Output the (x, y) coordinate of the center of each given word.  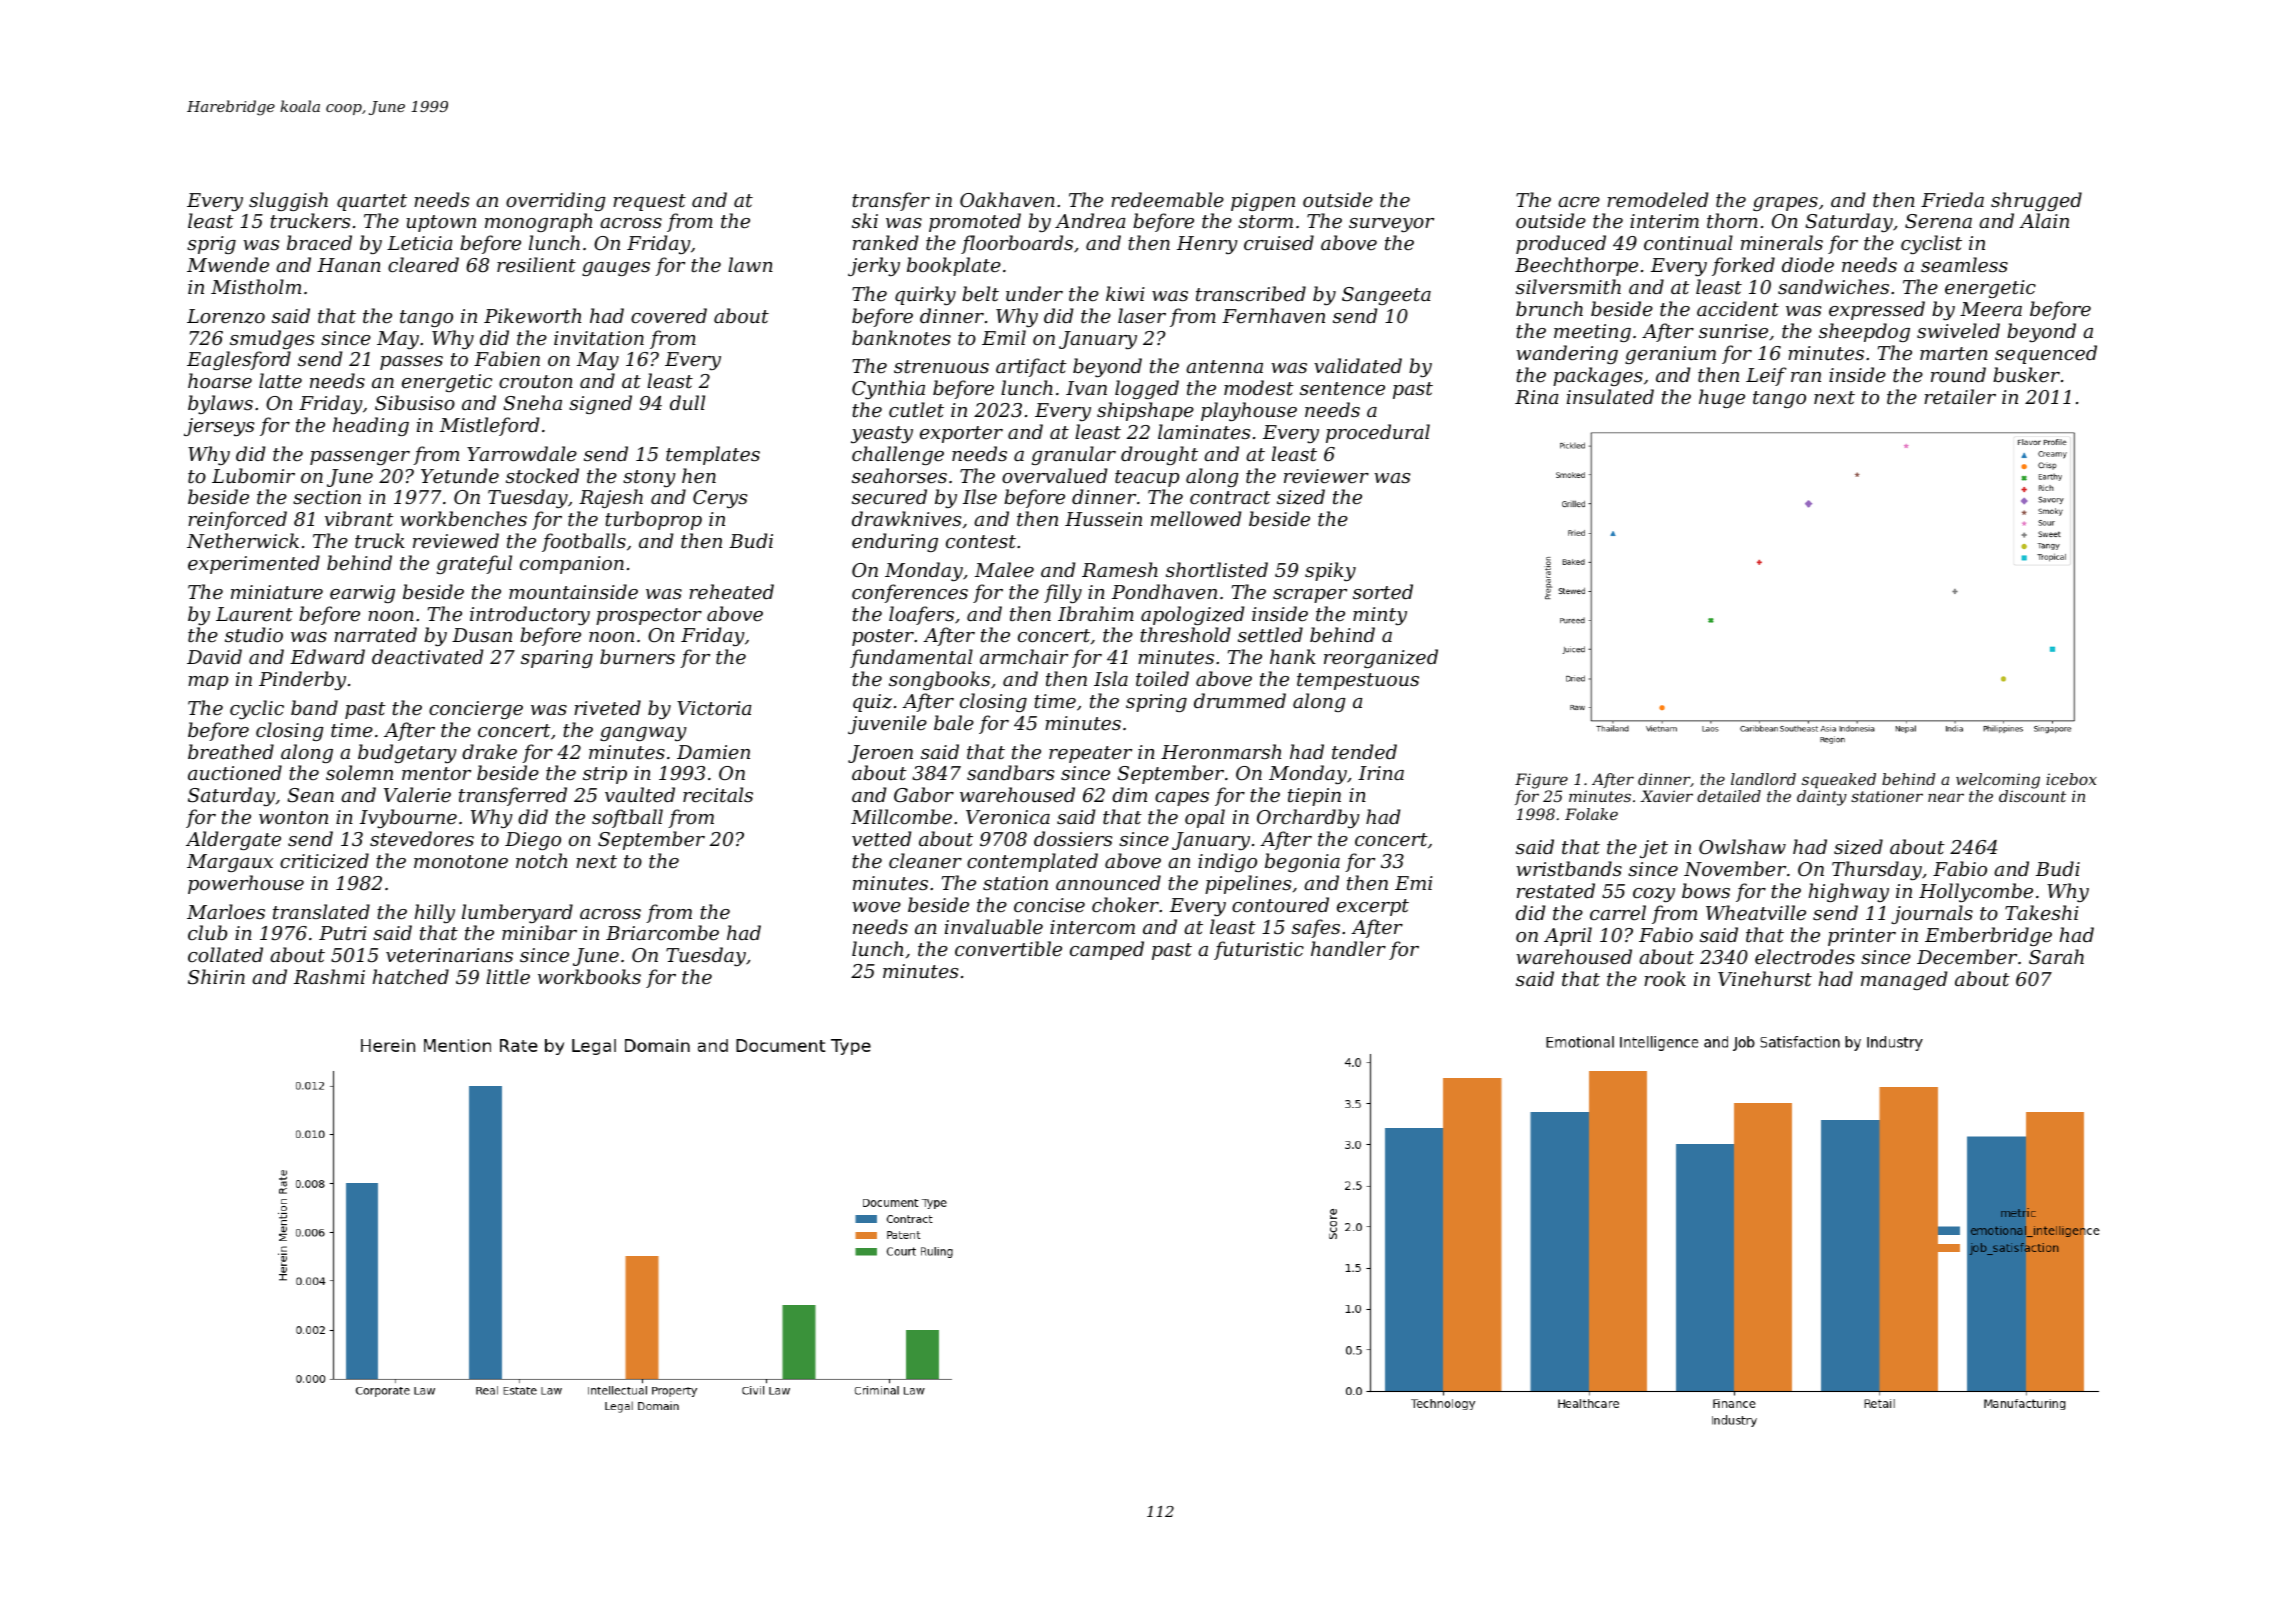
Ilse (980, 496)
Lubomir (253, 475)
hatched (411, 976)
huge (1722, 398)
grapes (1785, 204)
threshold (1185, 634)
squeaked (1839, 781)
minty (1380, 616)
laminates (1204, 431)
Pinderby (302, 680)
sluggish (288, 201)
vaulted (640, 794)
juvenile (887, 724)
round (1958, 374)
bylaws (220, 404)
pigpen (1263, 202)
